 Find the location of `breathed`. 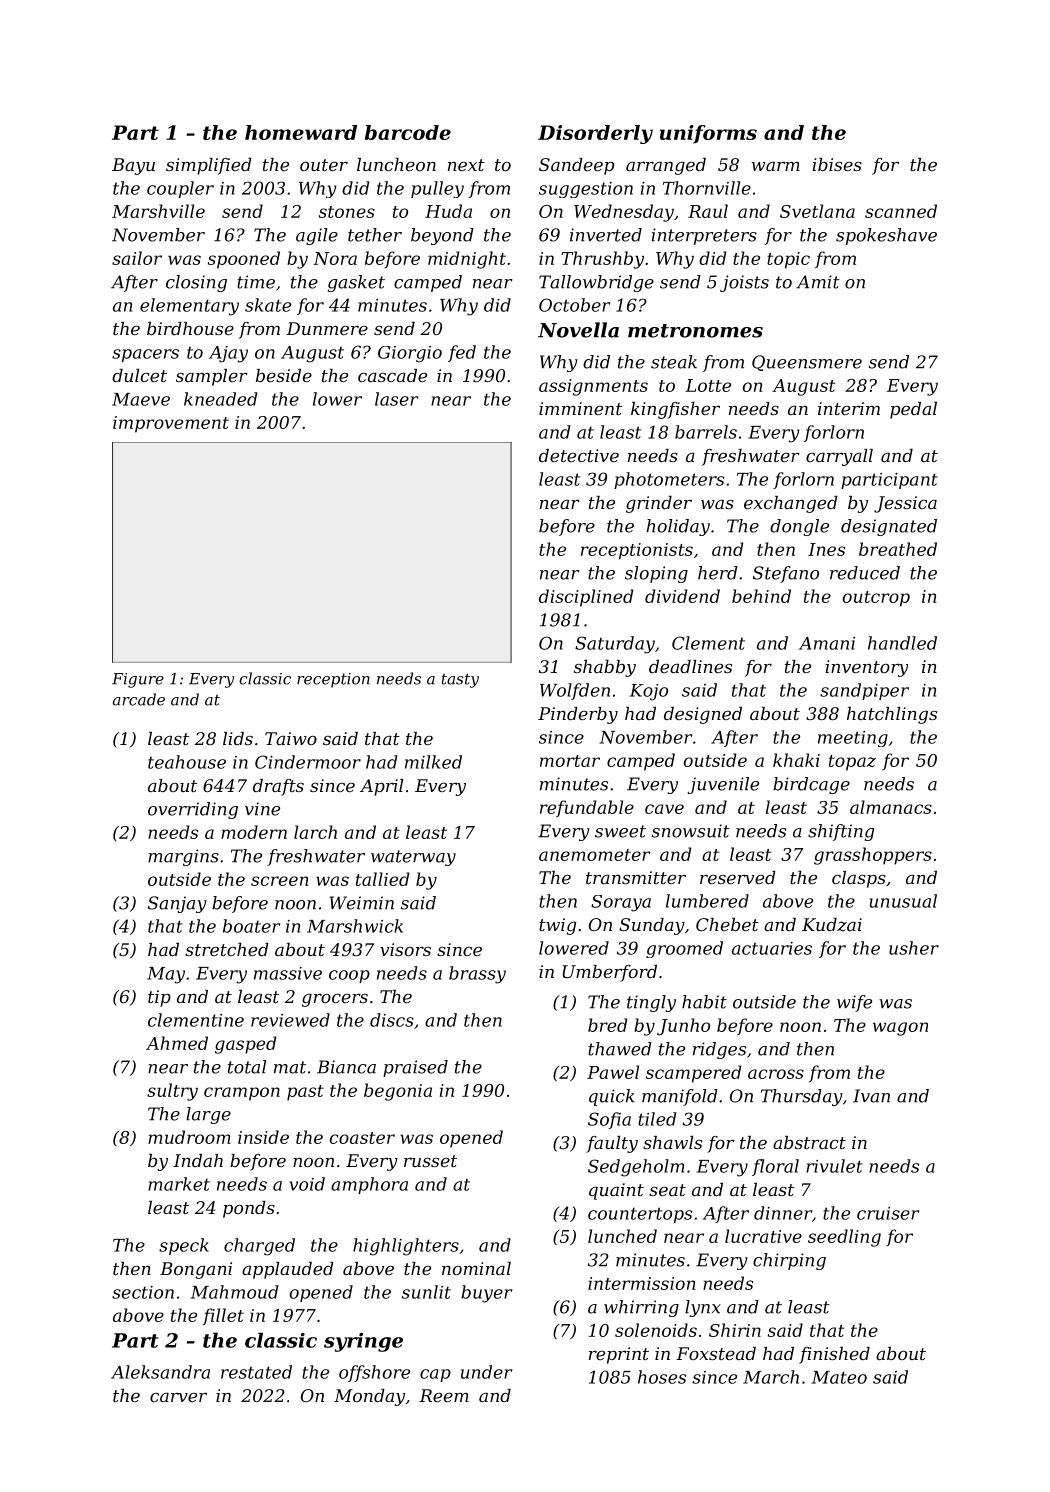

breathed is located at coordinates (898, 549).
